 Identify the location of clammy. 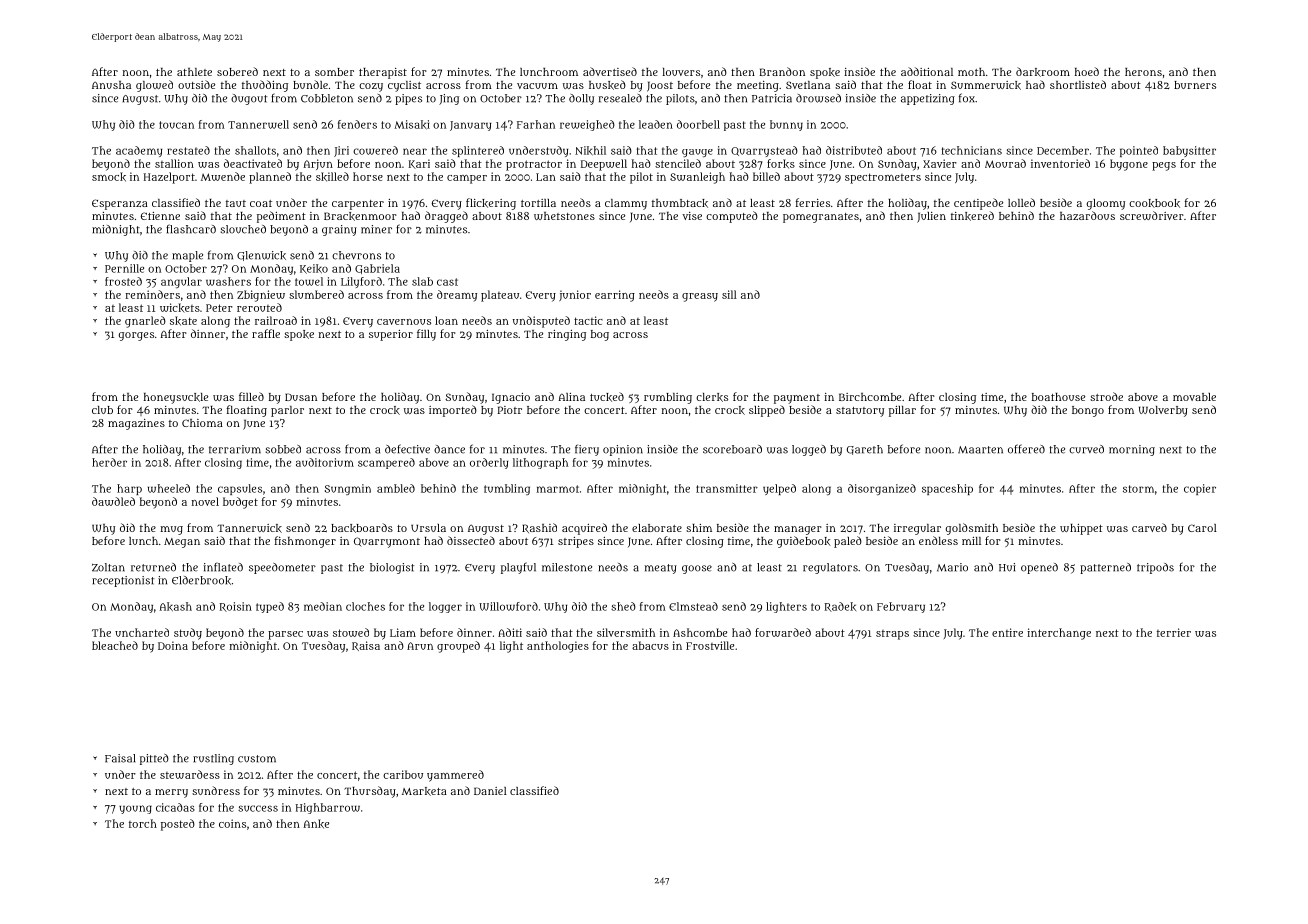
(626, 204).
